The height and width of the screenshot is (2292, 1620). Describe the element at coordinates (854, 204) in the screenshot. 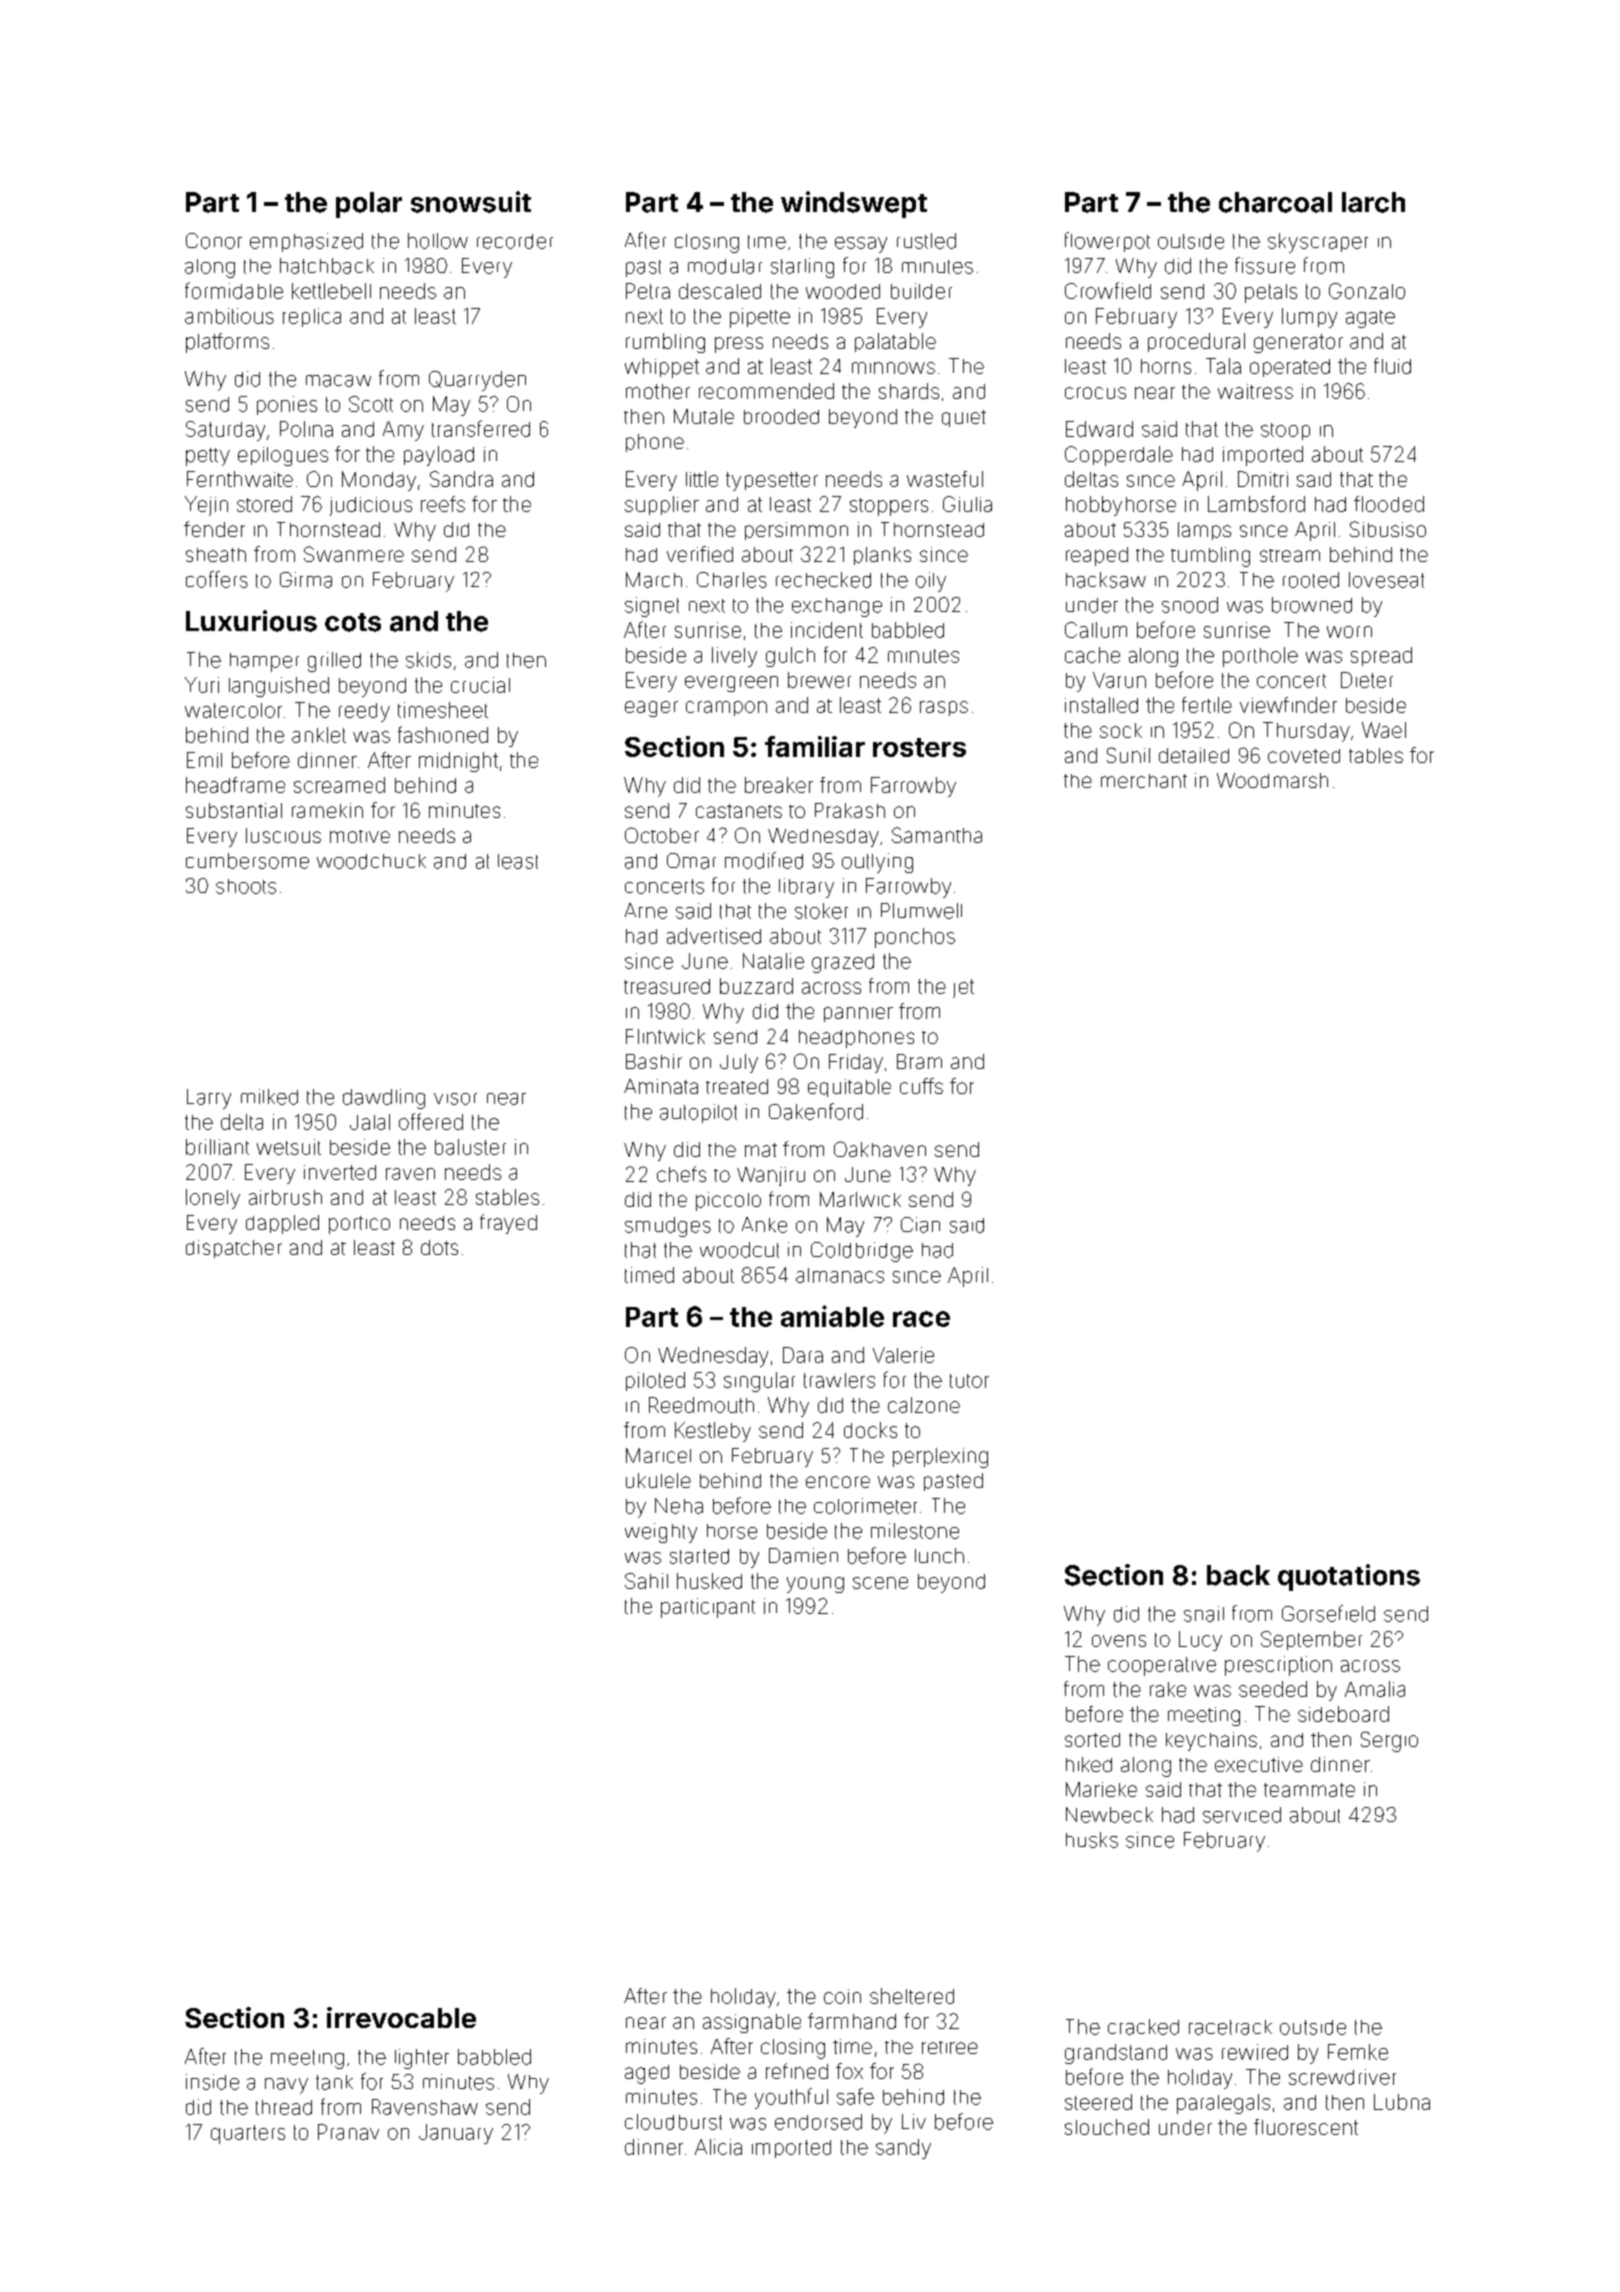

I see `windswept` at that location.
